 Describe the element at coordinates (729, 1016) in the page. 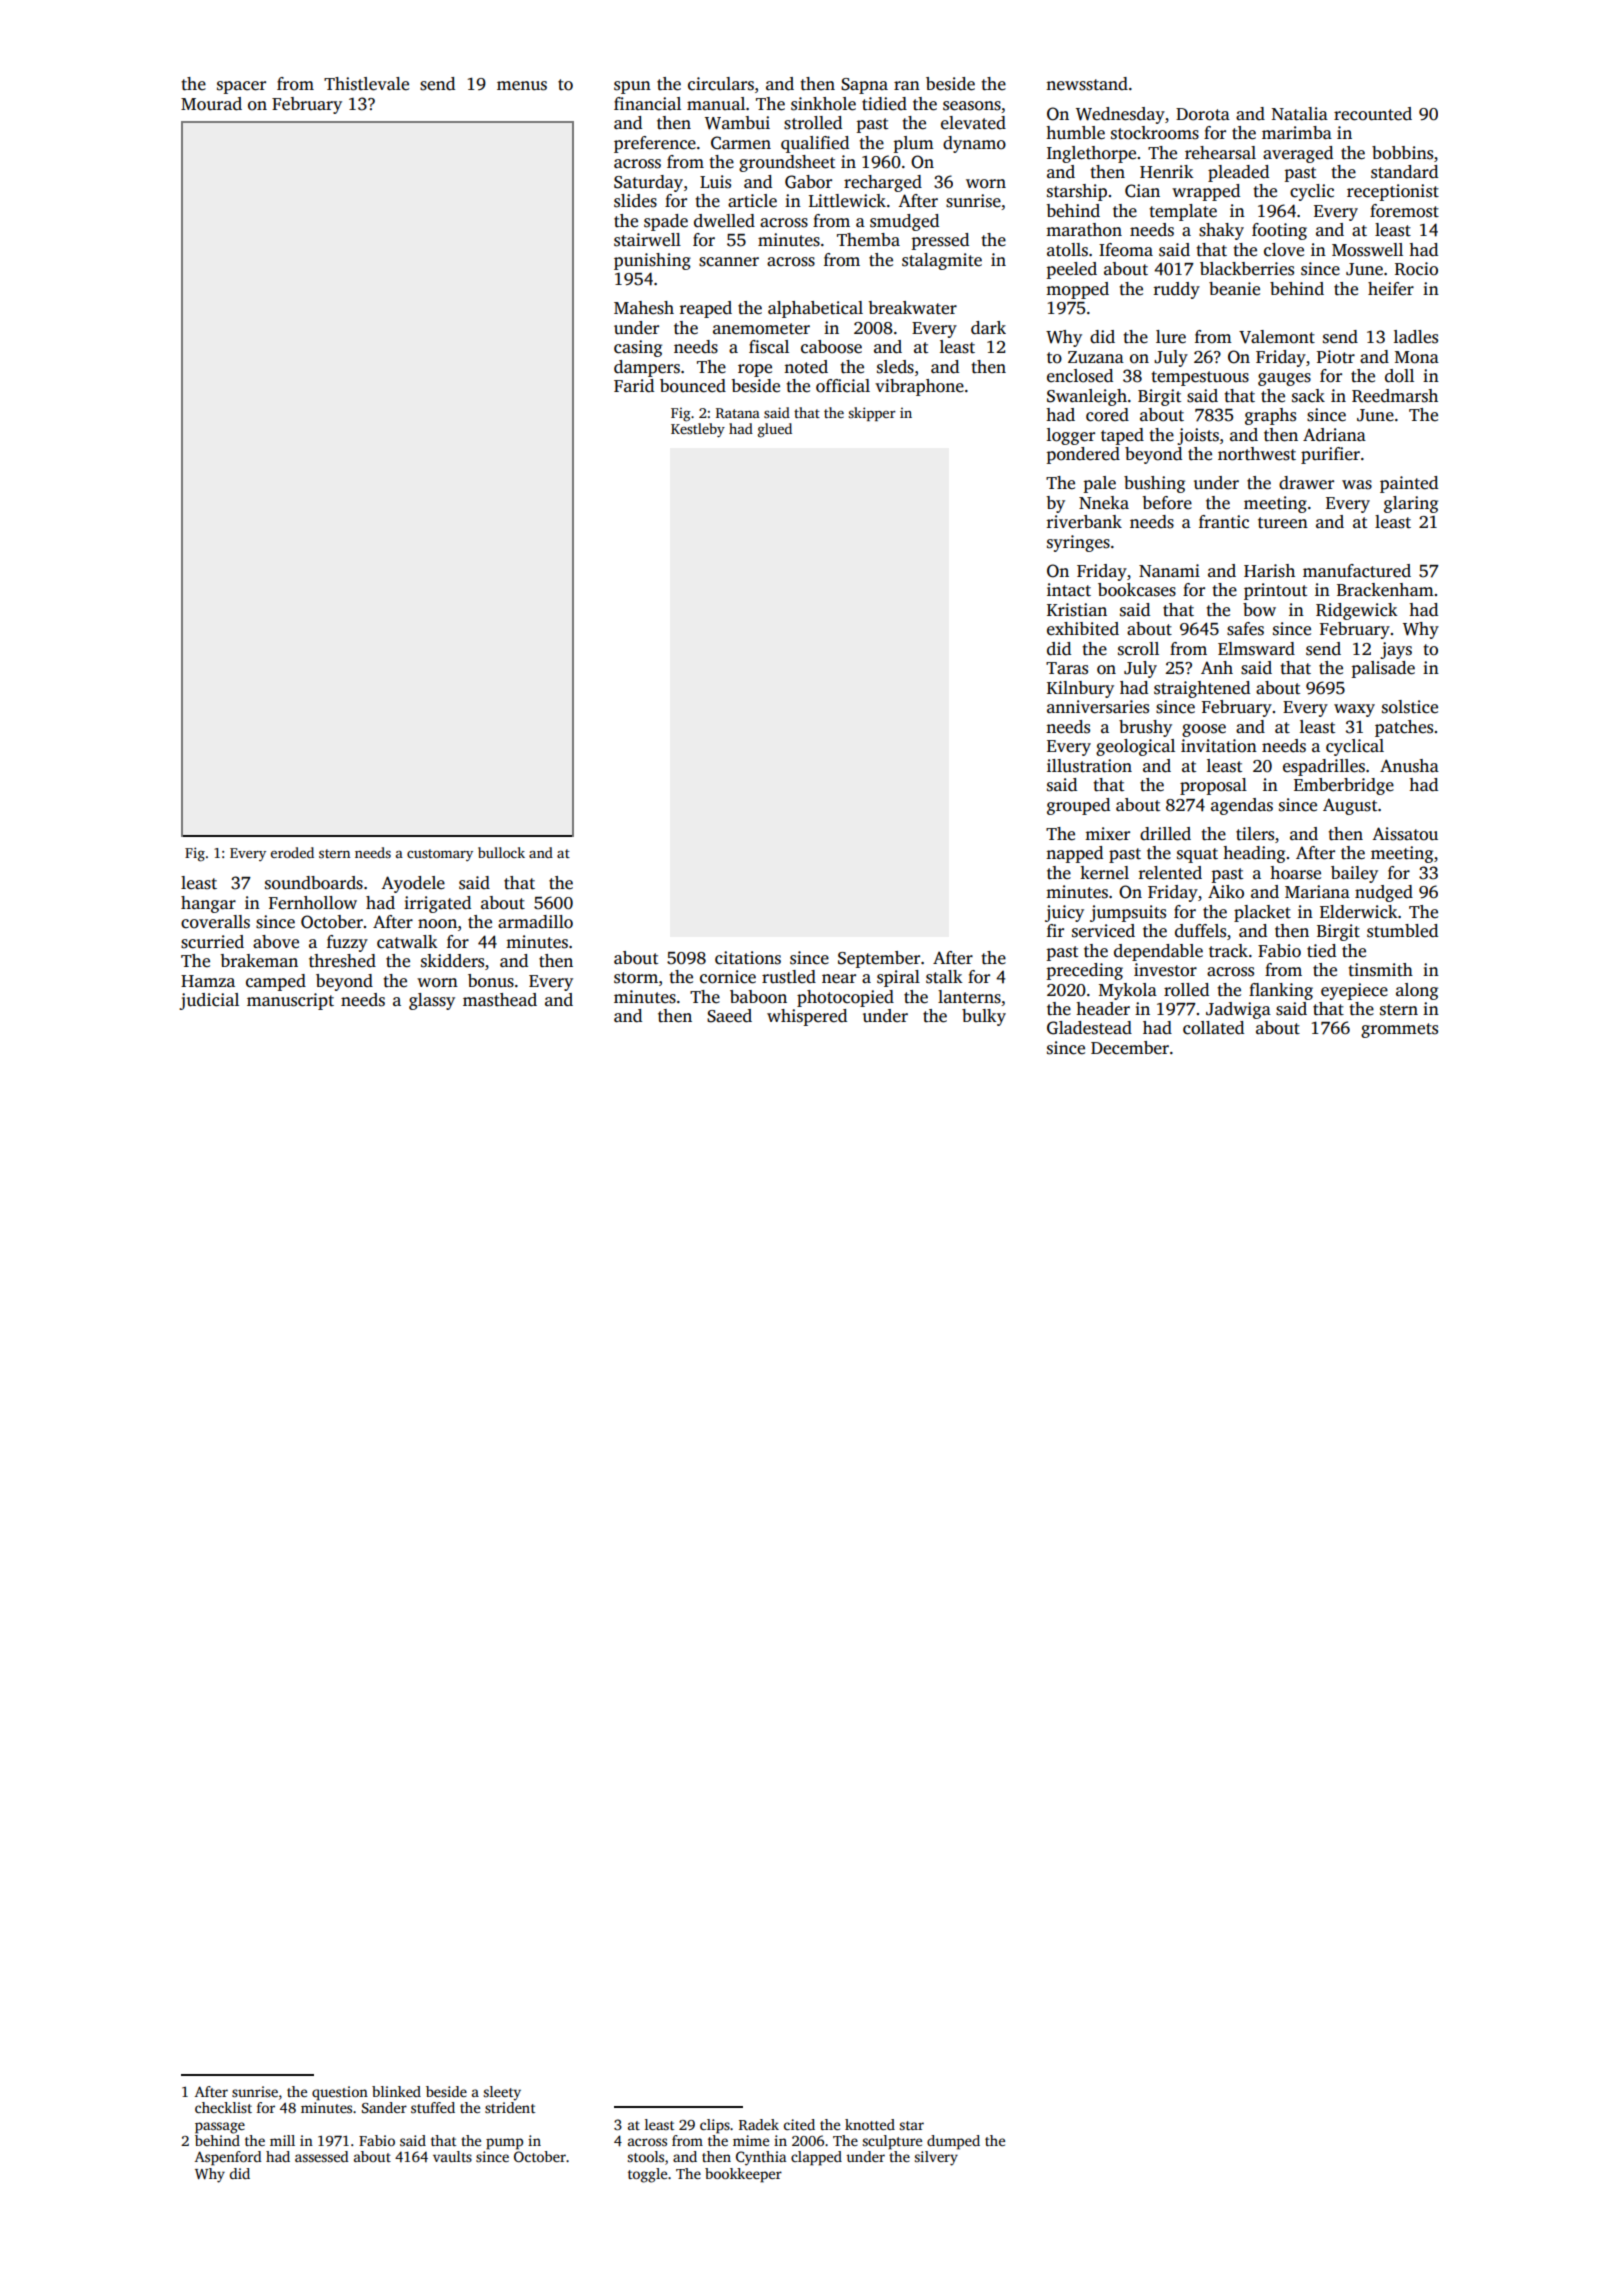

I see `Saeed` at that location.
